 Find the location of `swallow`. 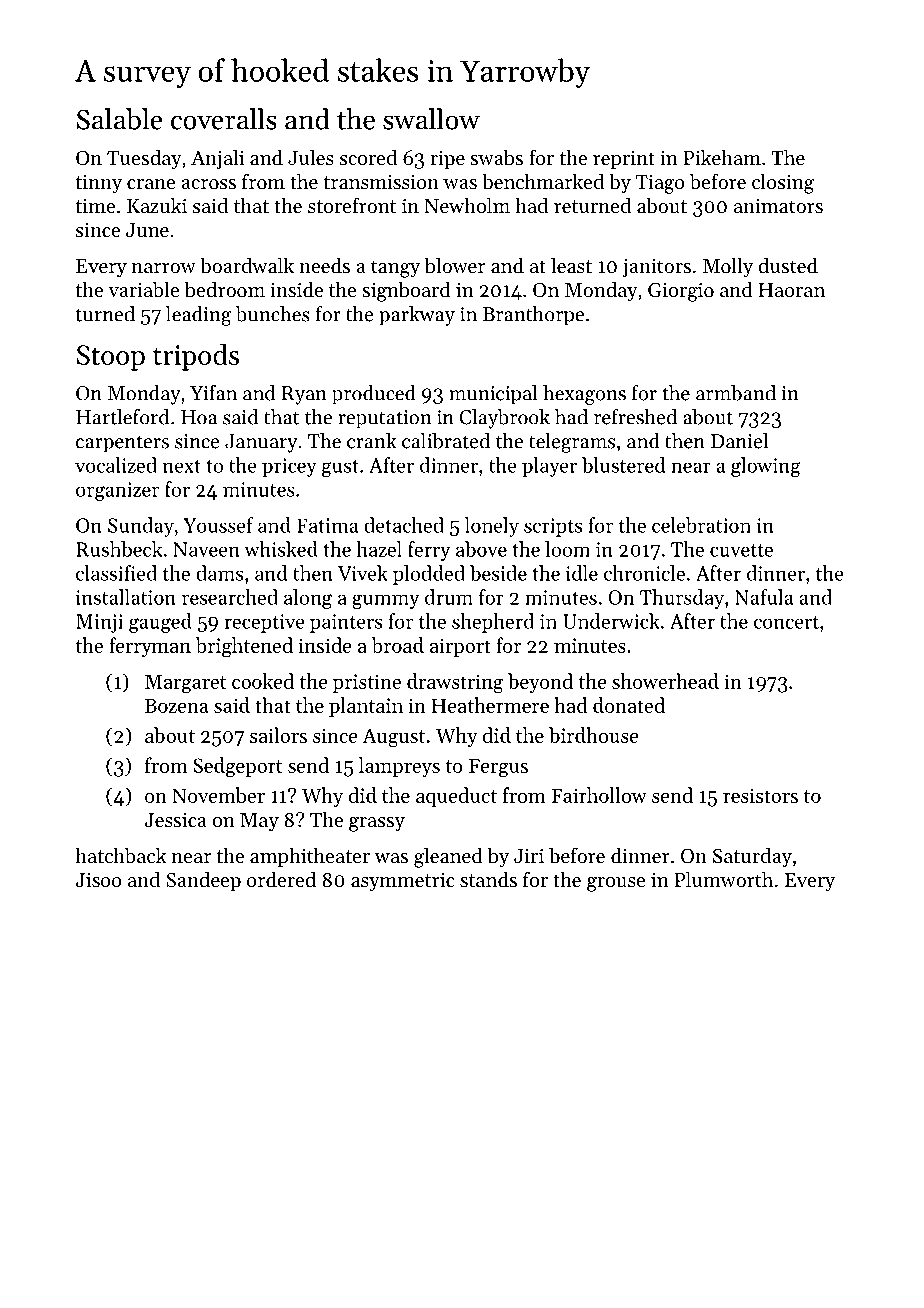

swallow is located at coordinates (431, 119).
